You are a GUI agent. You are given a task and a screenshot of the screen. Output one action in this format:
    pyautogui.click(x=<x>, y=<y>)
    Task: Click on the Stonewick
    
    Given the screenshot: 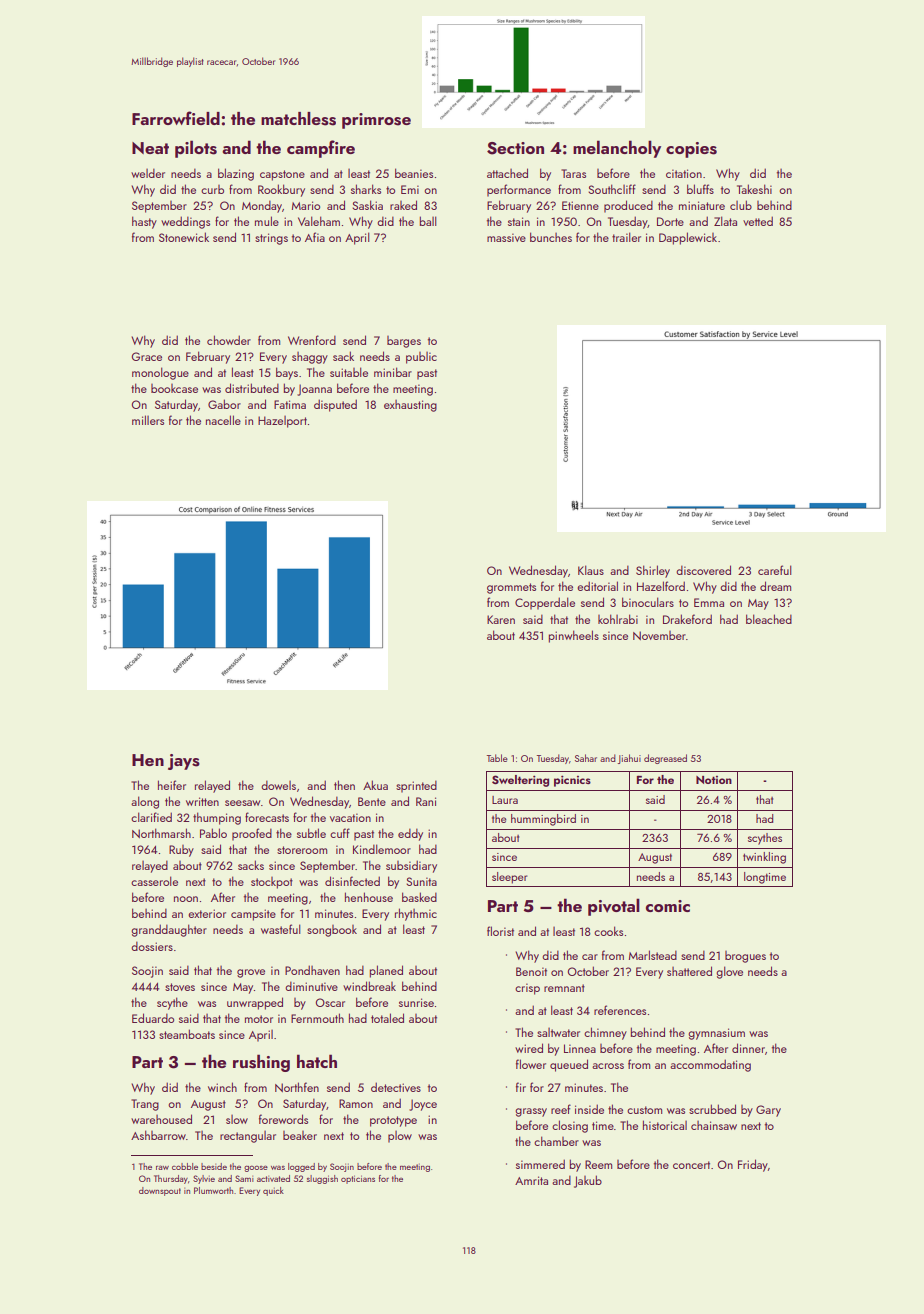 What is the action you would take?
    pyautogui.click(x=184, y=237)
